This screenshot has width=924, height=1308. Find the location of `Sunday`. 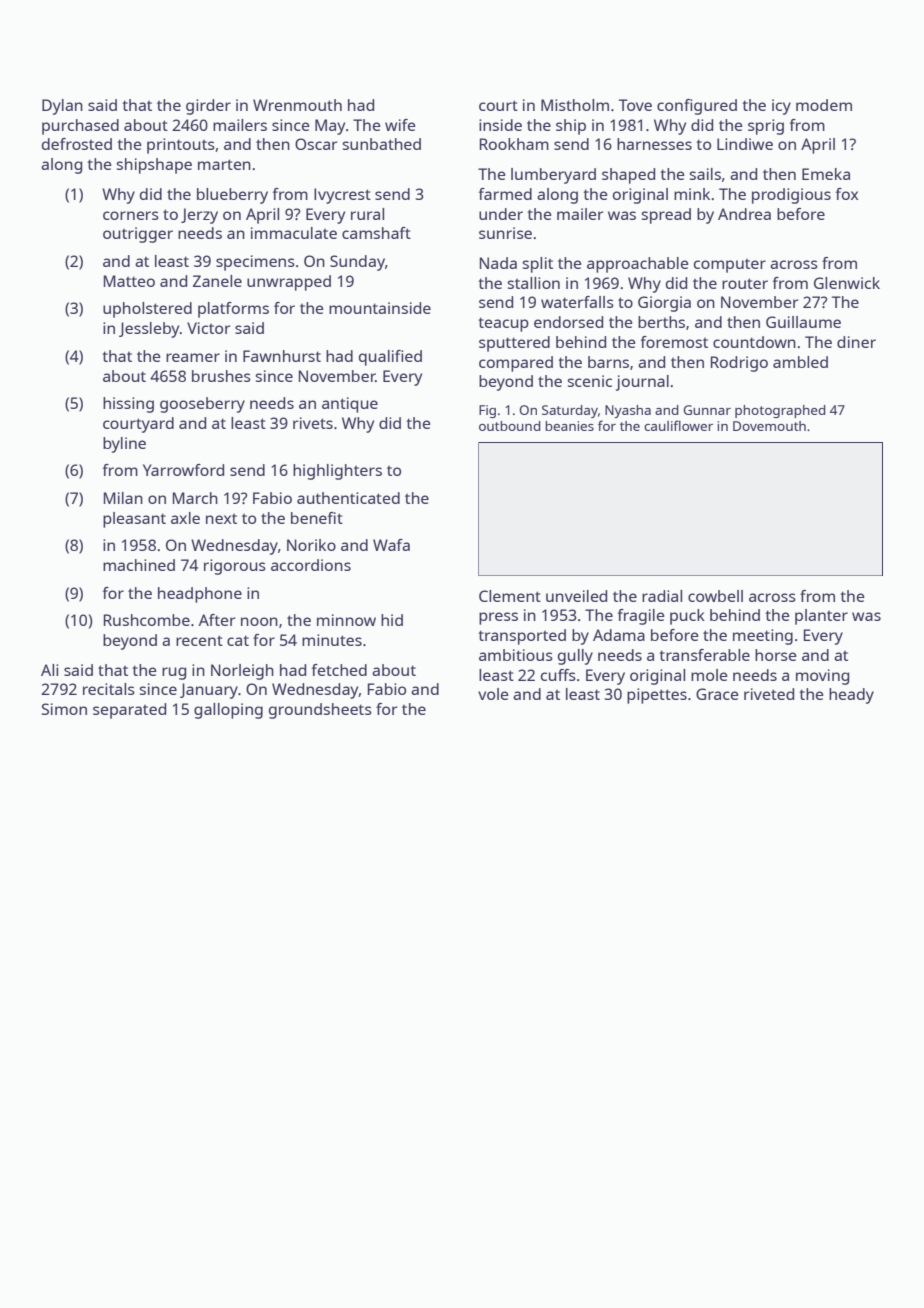

Sunday is located at coordinates (357, 263).
